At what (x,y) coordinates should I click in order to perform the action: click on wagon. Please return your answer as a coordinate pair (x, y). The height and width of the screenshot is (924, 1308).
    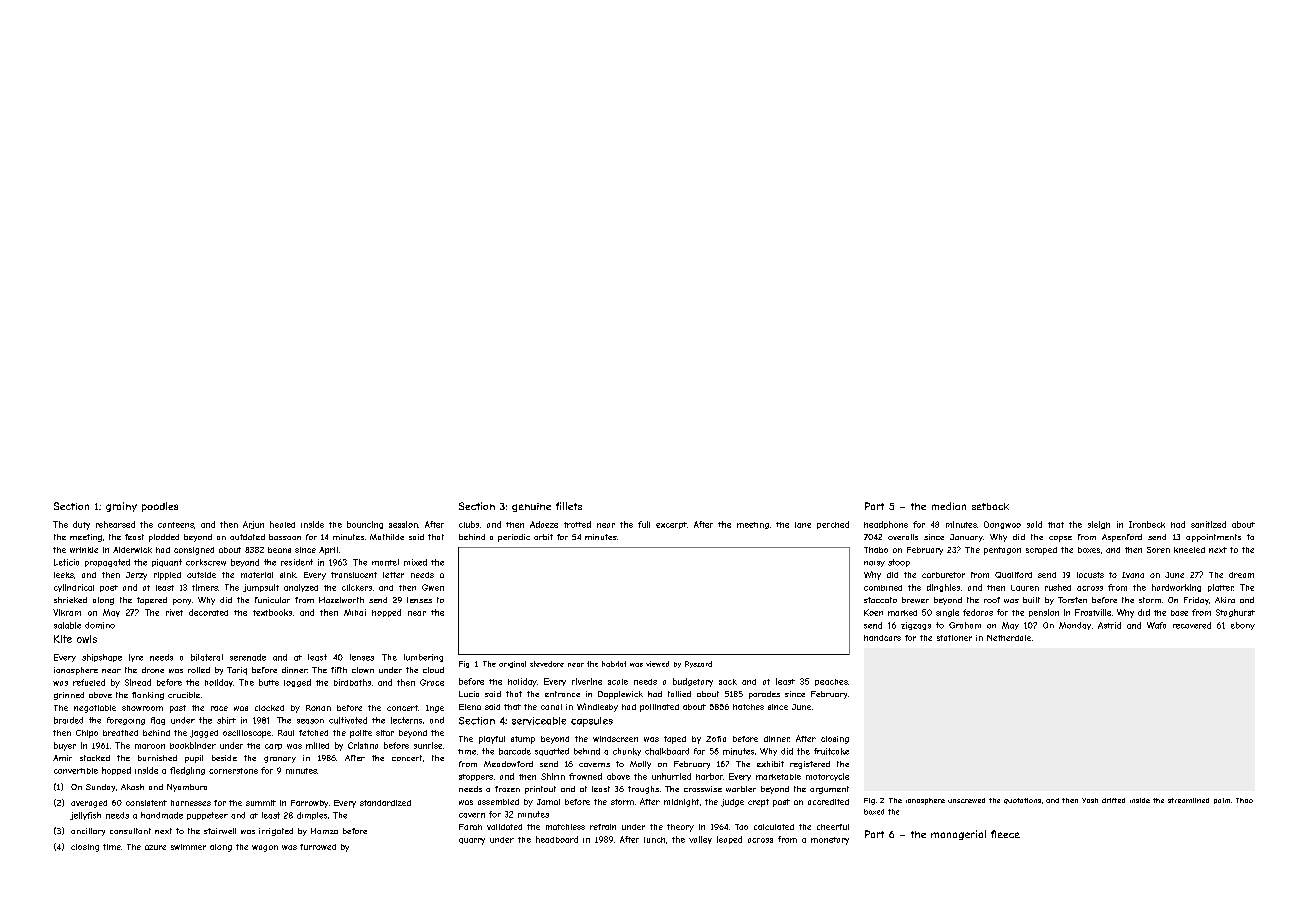
    Looking at the image, I should click on (265, 848).
